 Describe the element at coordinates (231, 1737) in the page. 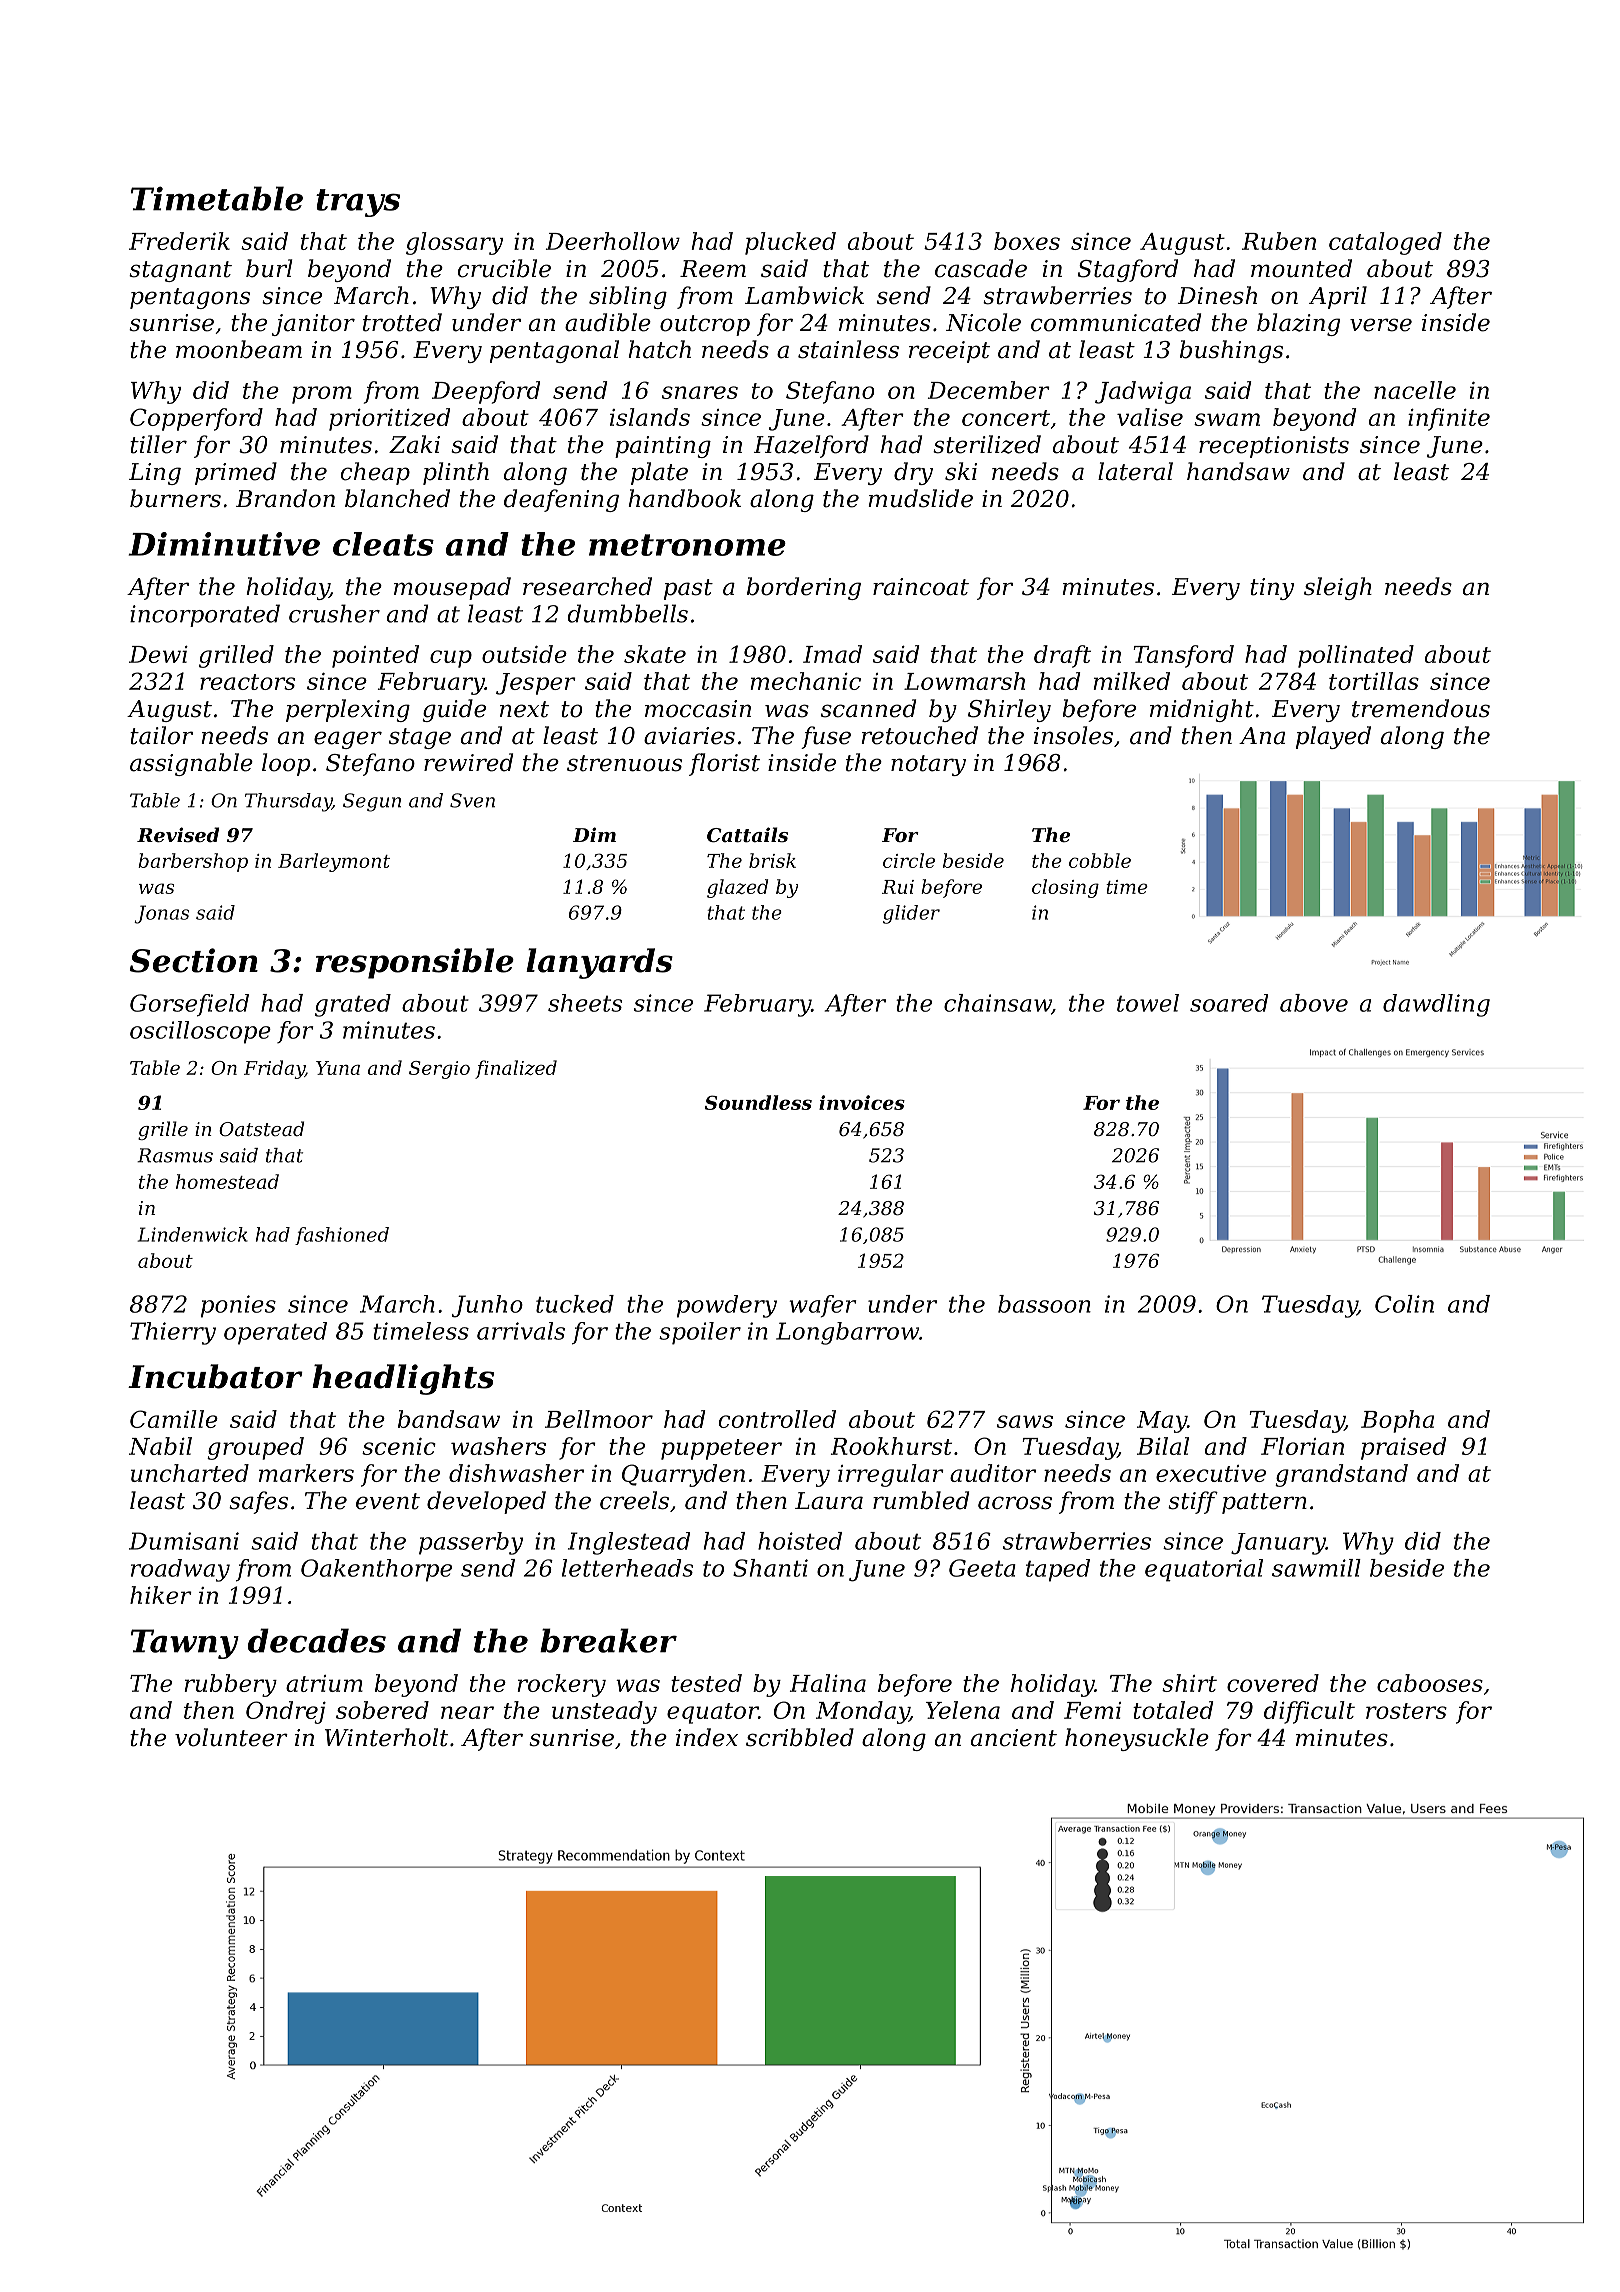

I see `volunteer` at that location.
